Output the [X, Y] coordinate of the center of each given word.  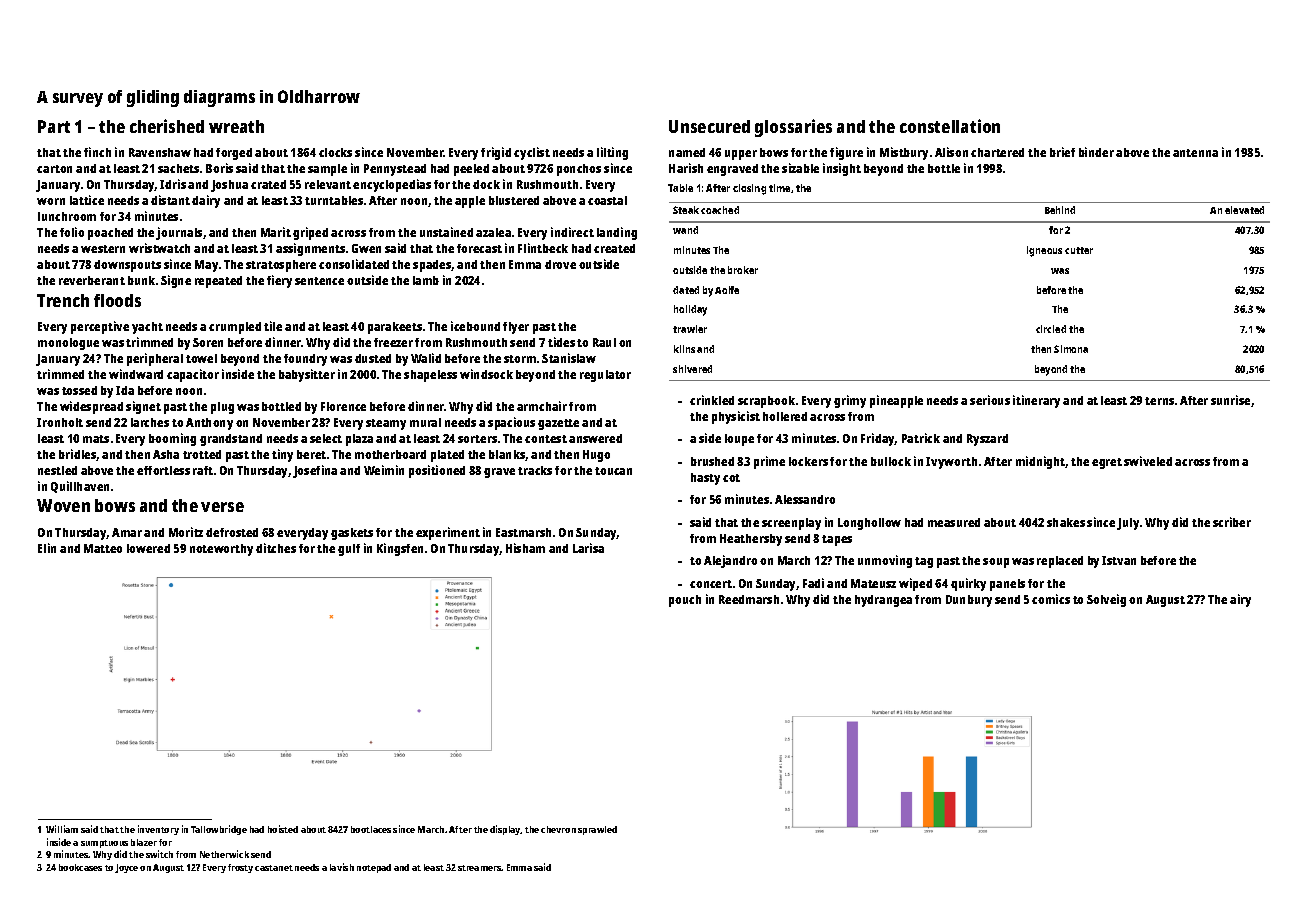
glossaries [793, 128]
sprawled [597, 830]
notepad [374, 868]
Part [54, 126]
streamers [480, 868]
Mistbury [904, 153]
